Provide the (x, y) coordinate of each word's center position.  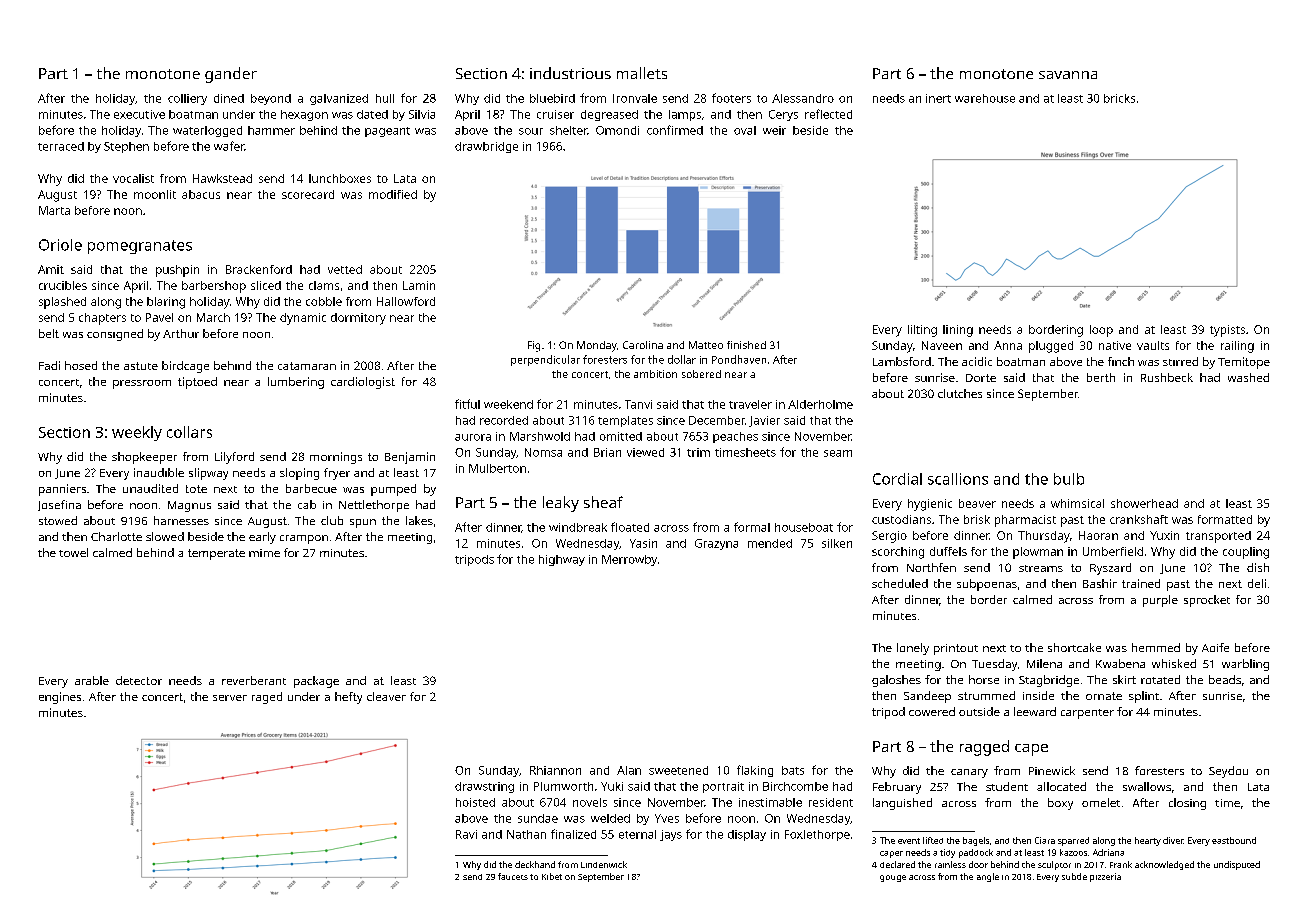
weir (774, 130)
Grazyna (716, 544)
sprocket (1207, 601)
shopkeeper (144, 458)
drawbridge (486, 147)
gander (231, 75)
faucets (513, 876)
